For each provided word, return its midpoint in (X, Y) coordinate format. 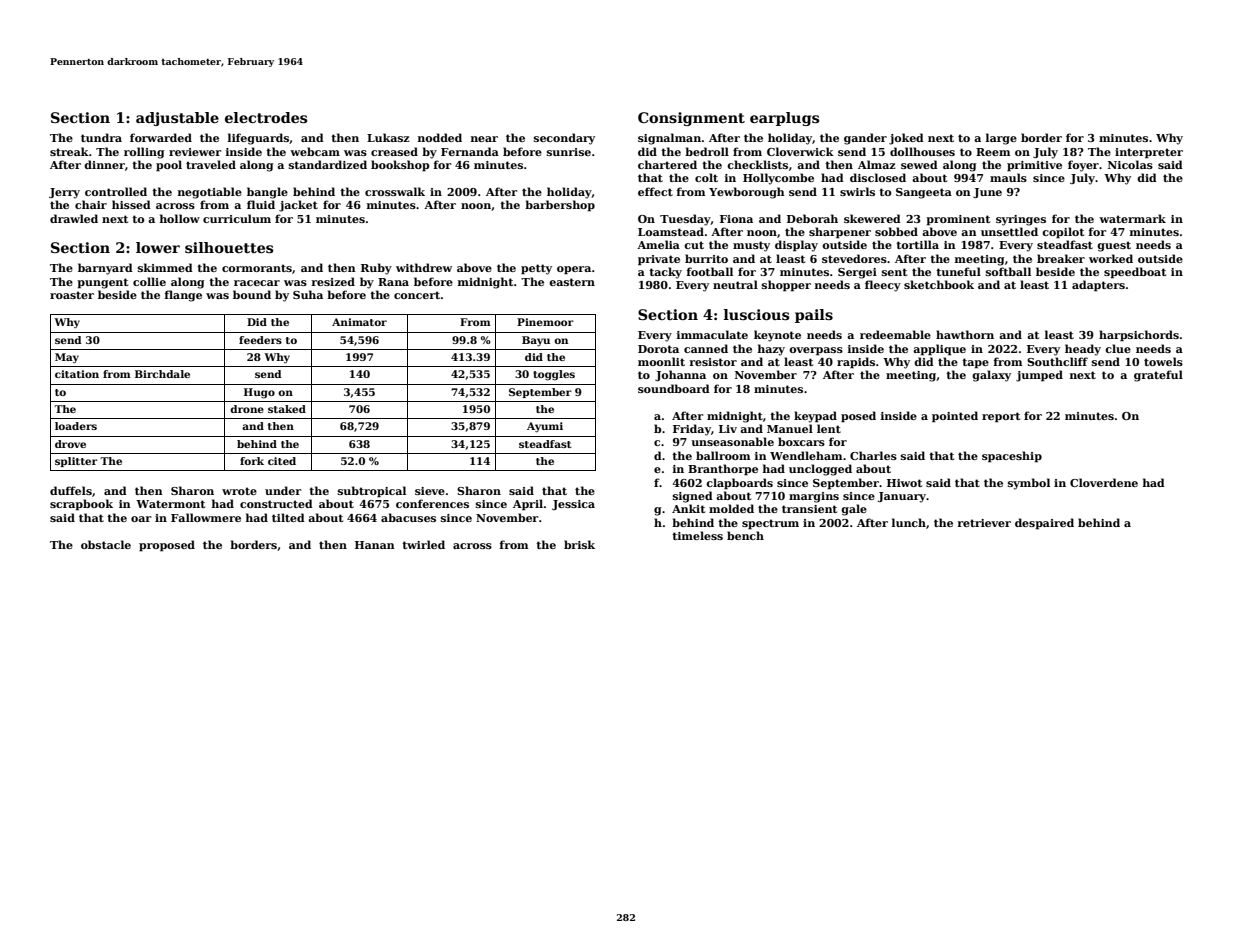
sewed (919, 164)
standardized (328, 164)
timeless (697, 535)
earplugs (784, 119)
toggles (554, 375)
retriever (984, 523)
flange (183, 296)
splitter (76, 462)
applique (939, 350)
